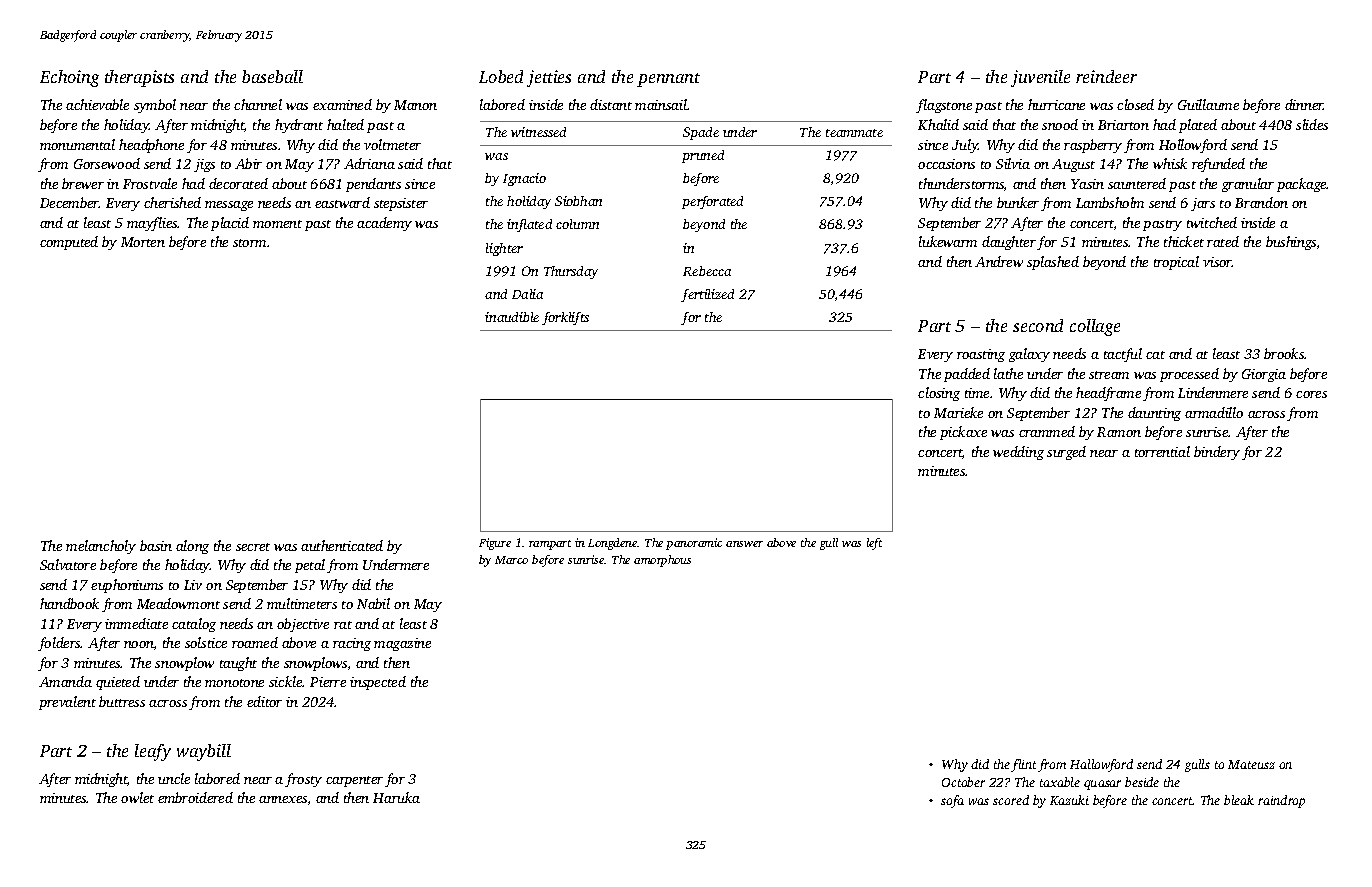 This document has height=887, width=1372. What do you see at coordinates (1217, 453) in the document?
I see `bindery` at bounding box center [1217, 453].
